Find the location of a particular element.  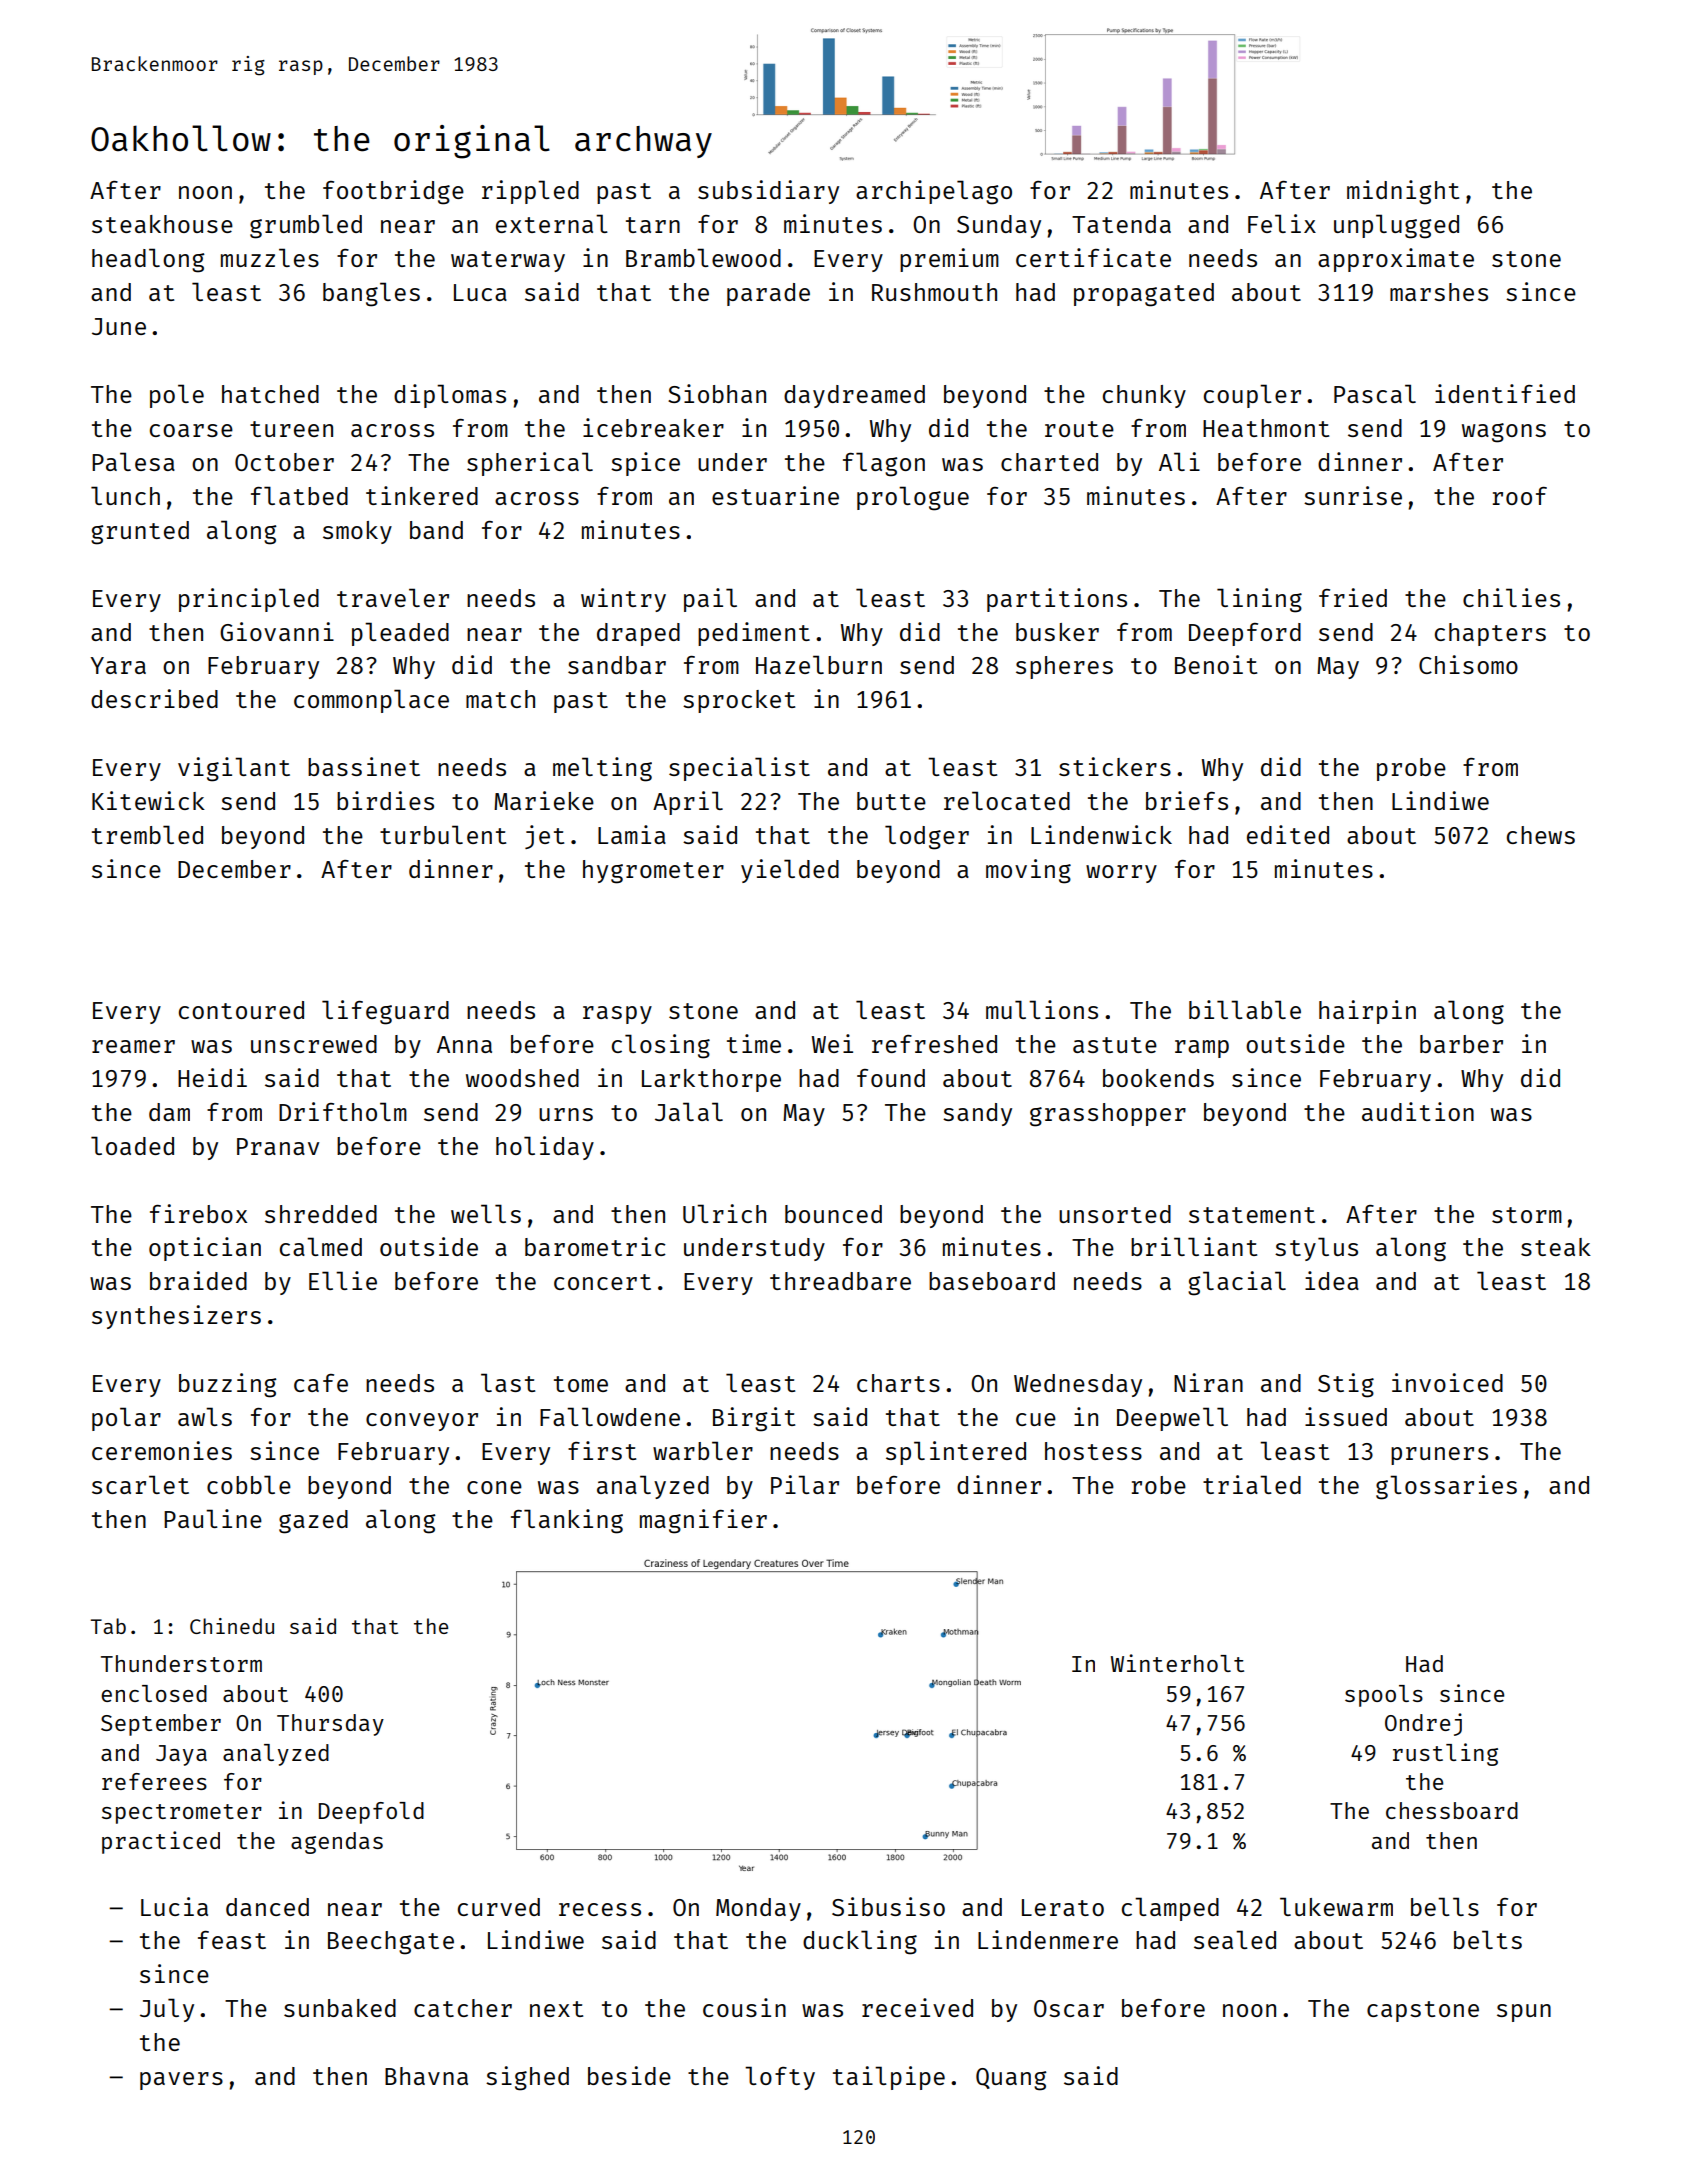

hygrometer is located at coordinates (653, 872).
